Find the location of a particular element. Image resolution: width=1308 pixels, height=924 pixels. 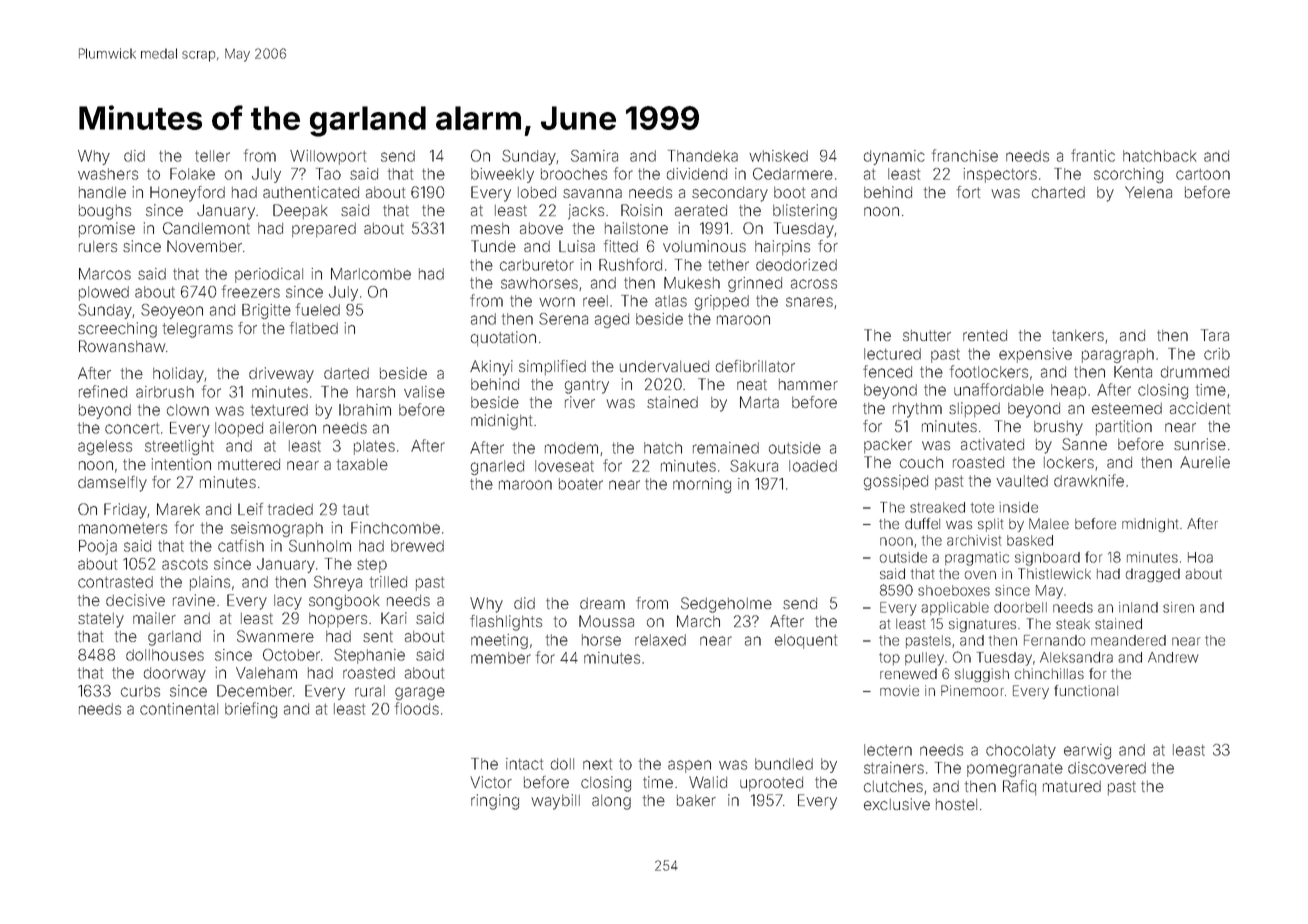

Finchcombe is located at coordinates (395, 528).
